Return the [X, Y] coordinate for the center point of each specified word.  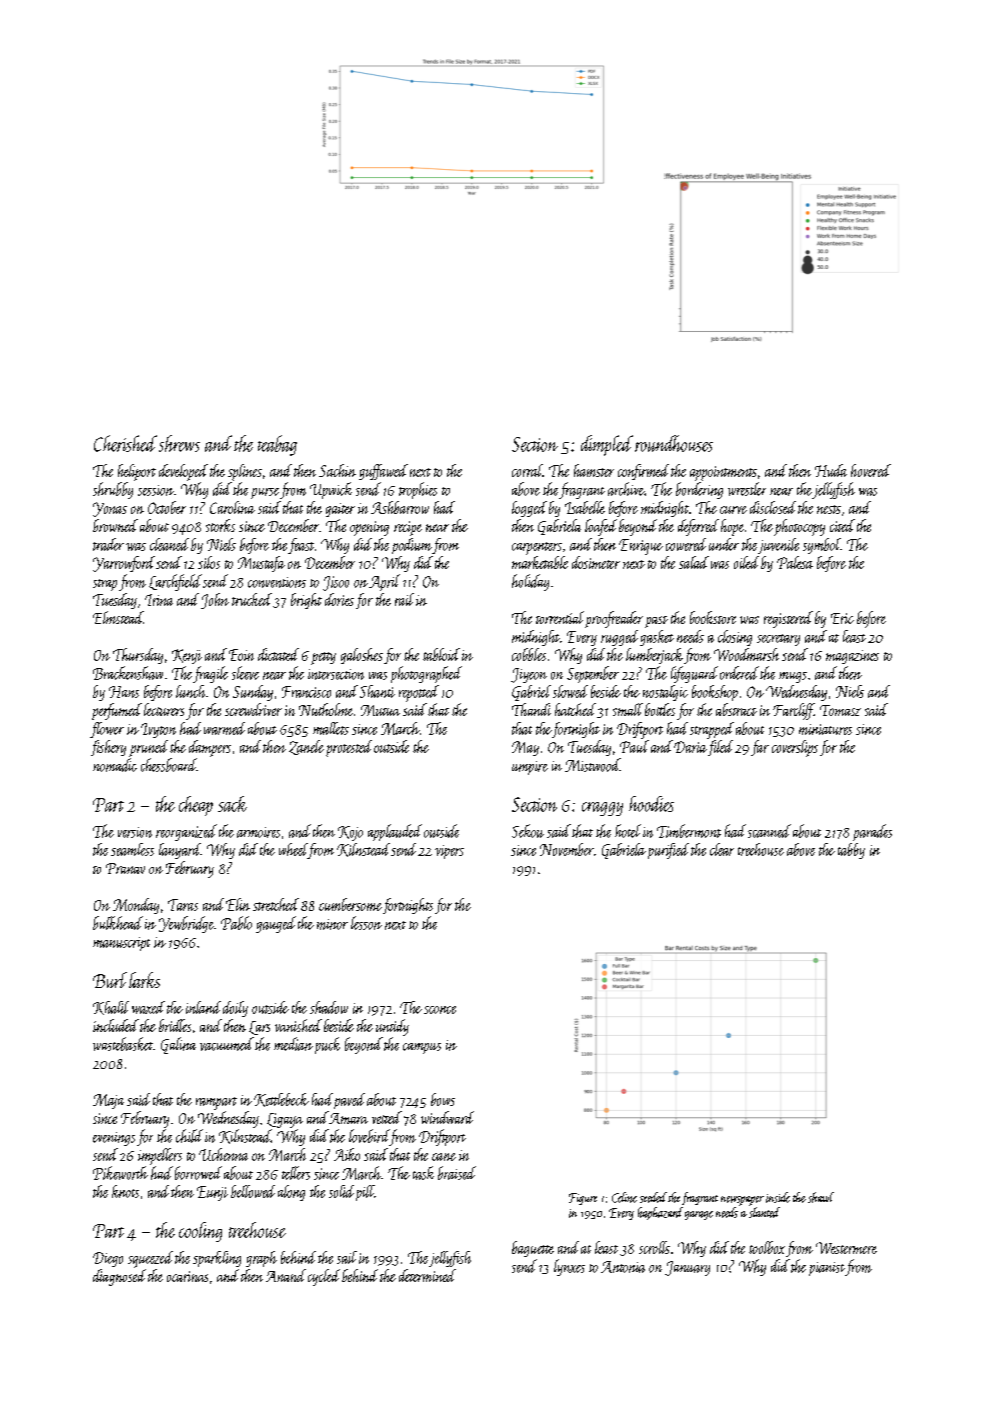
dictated [278, 654]
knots [125, 1191]
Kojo [350, 833]
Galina [178, 1045]
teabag [277, 445]
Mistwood [592, 765]
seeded [653, 1197]
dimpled [607, 445]
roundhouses [674, 443]
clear [722, 849]
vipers [449, 852]
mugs [793, 677]
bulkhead [118, 923]
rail [404, 599]
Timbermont [689, 831]
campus [422, 1048]
